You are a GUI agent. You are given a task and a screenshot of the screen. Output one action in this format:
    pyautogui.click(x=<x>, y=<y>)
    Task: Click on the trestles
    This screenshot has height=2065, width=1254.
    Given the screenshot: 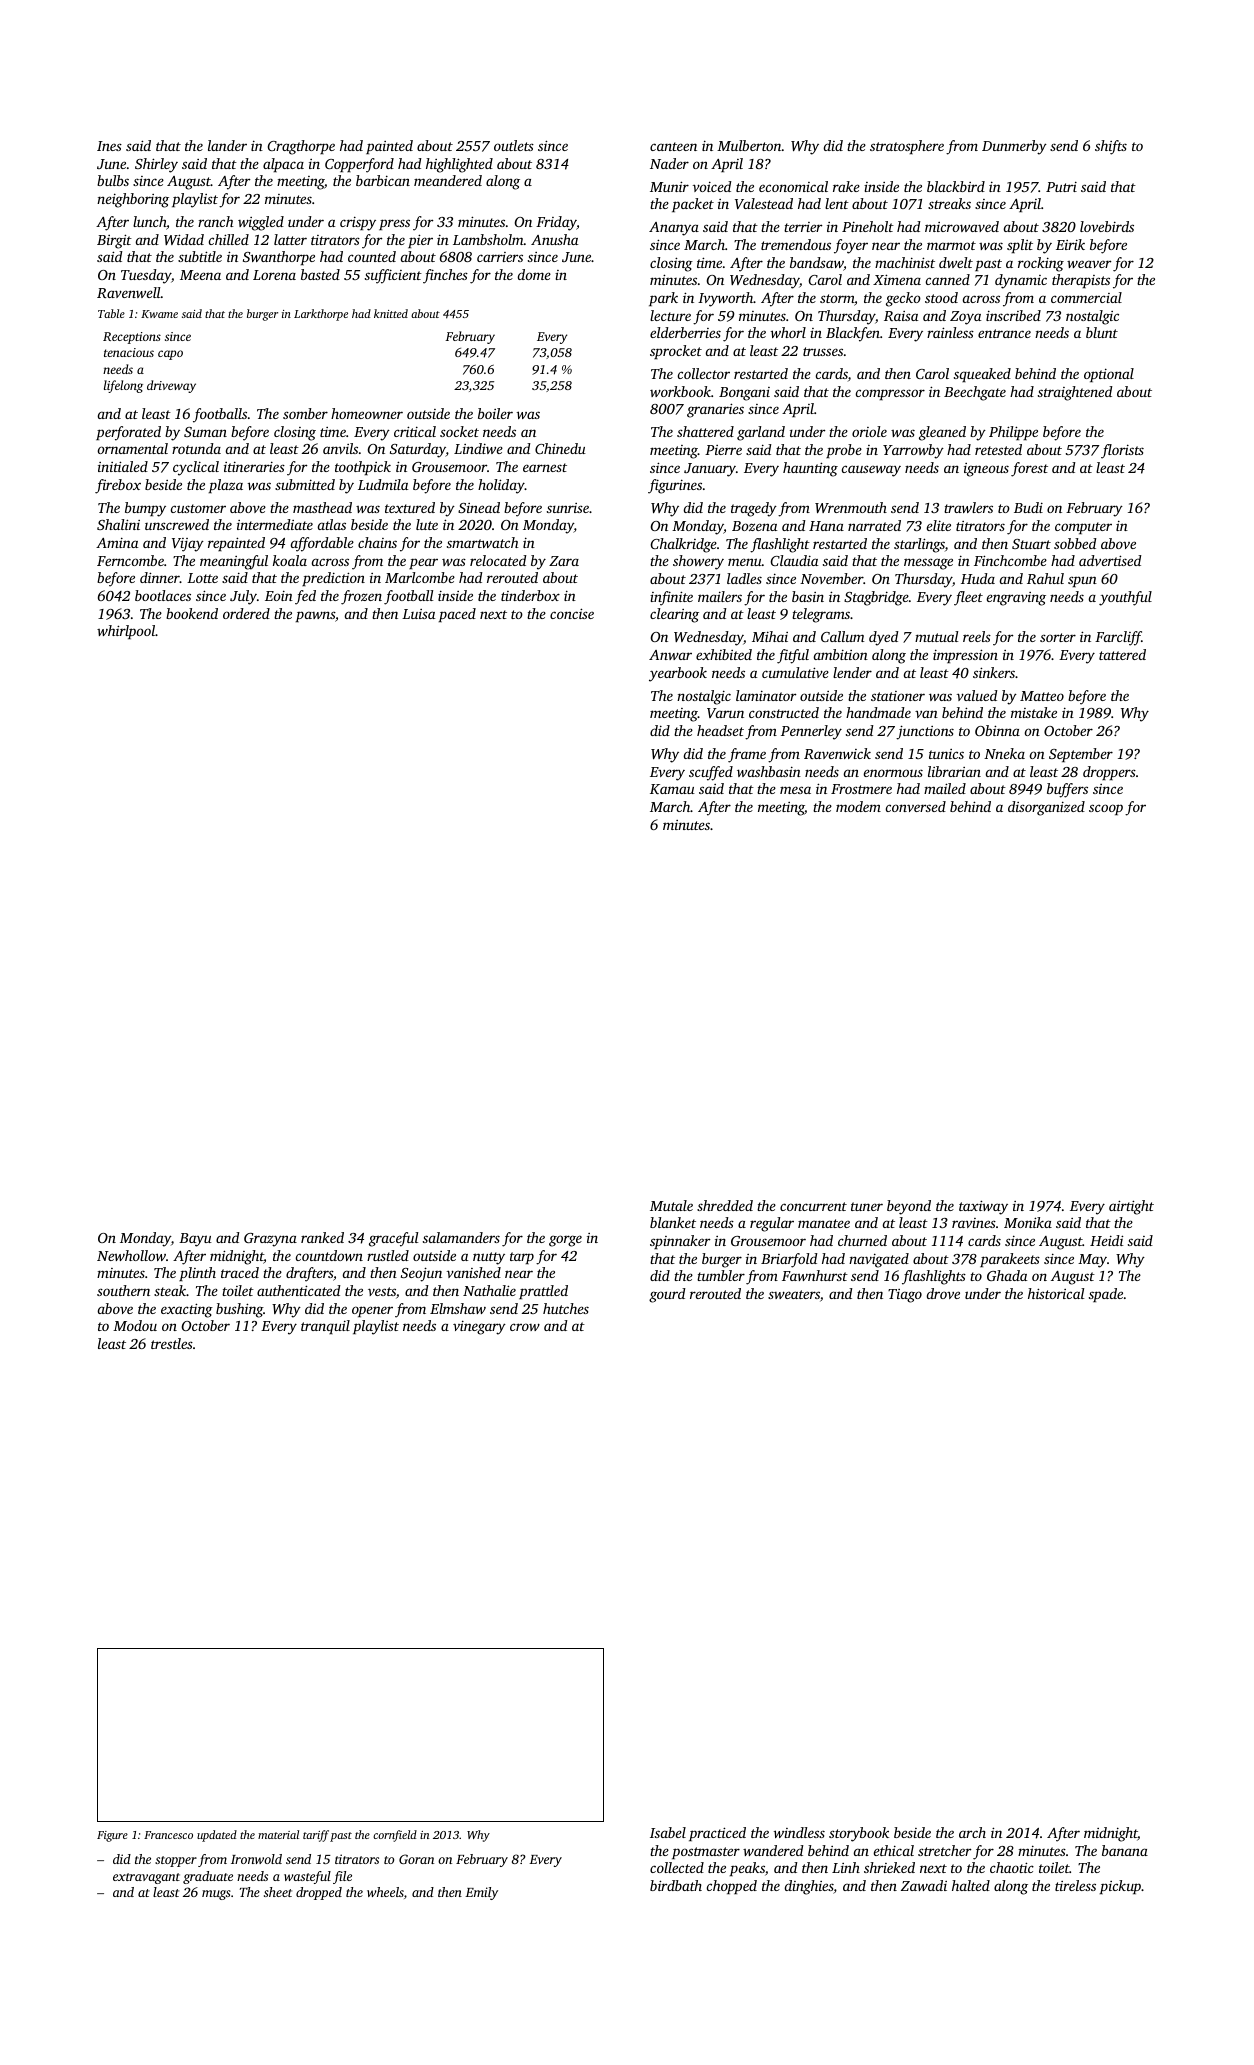 What is the action you would take?
    pyautogui.click(x=172, y=1343)
